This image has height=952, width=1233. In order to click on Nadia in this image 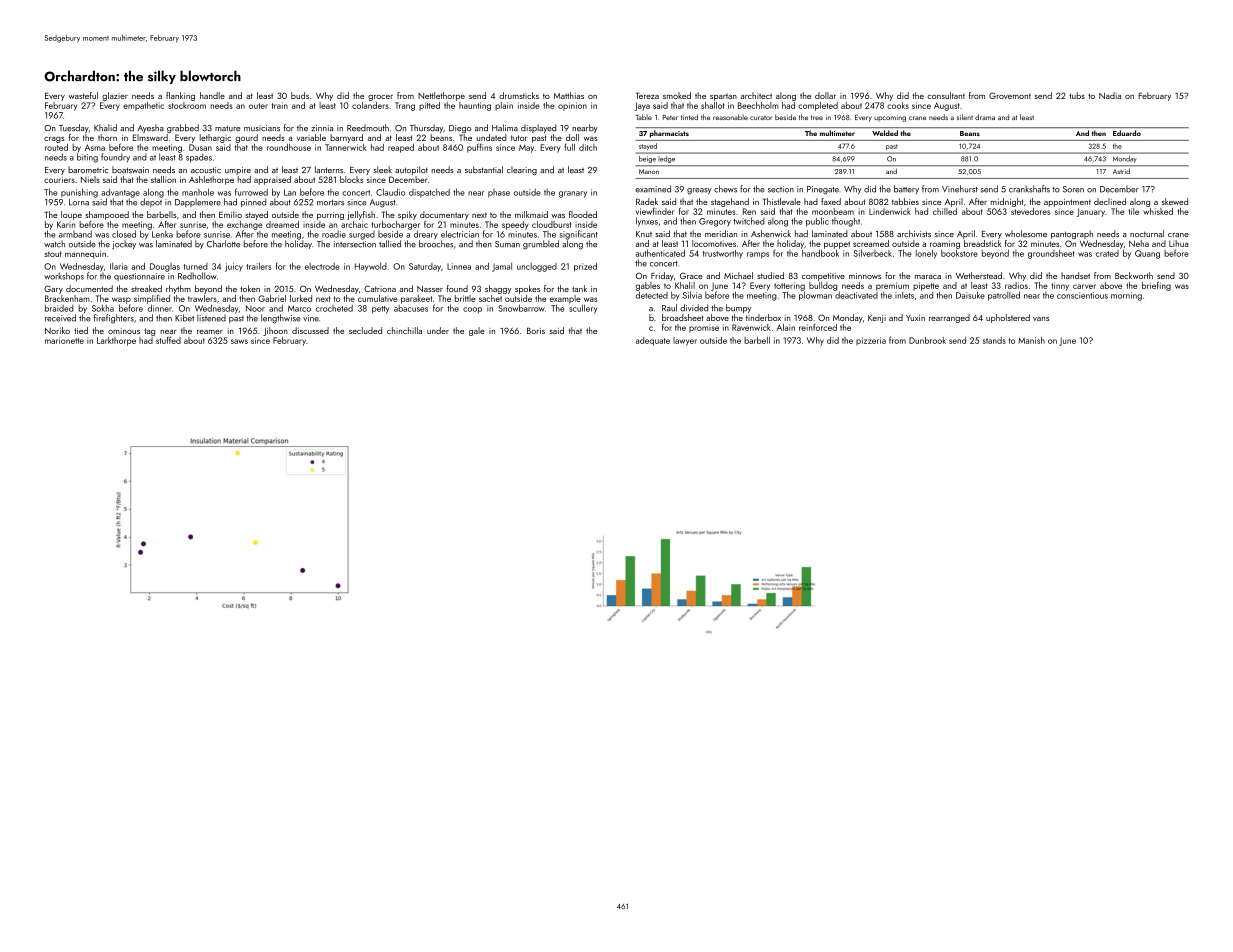, I will do `click(1110, 95)`.
